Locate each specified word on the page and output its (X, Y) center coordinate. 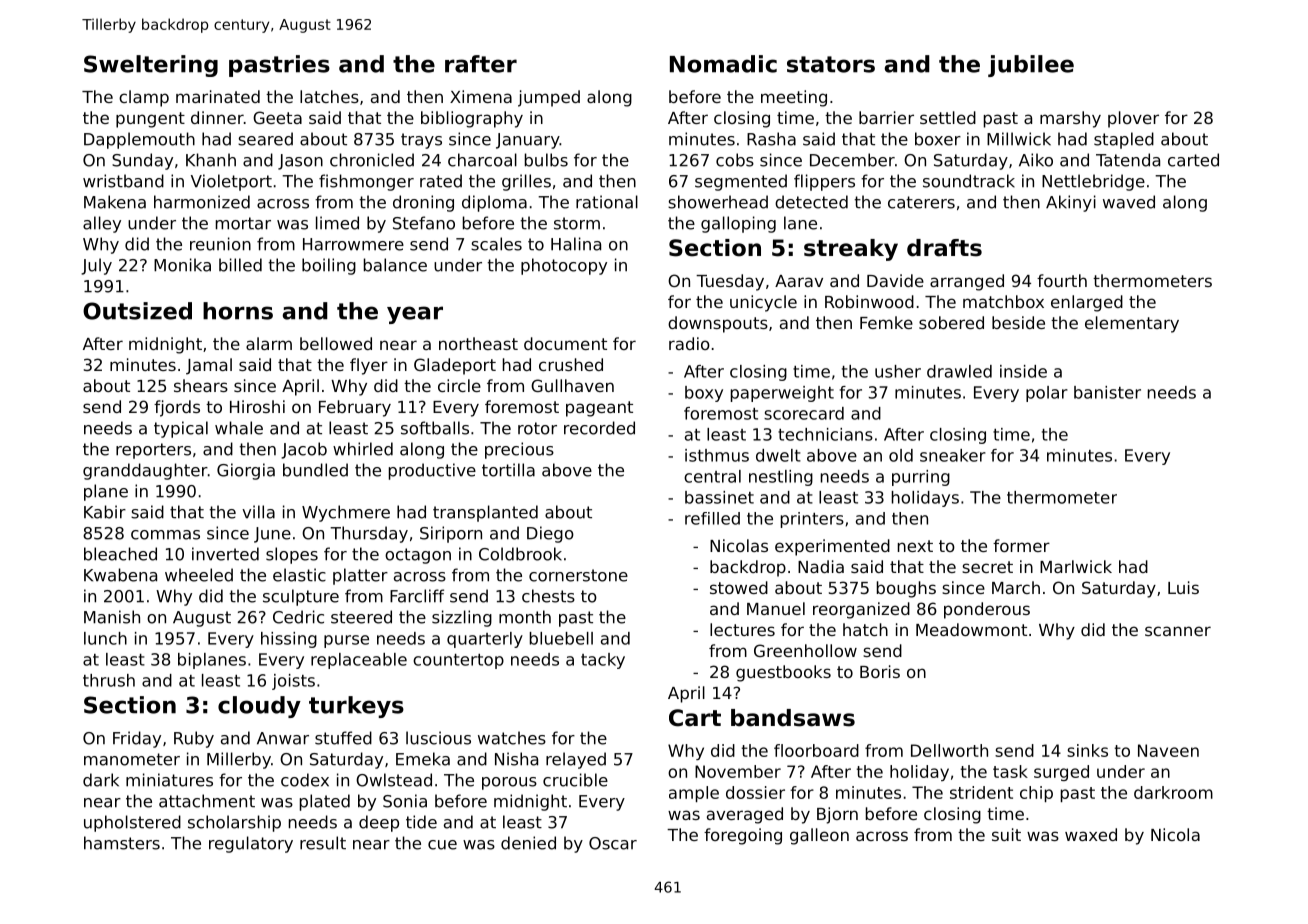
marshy (1070, 119)
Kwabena (120, 575)
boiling (329, 266)
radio (689, 343)
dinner (217, 117)
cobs (735, 160)
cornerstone (578, 575)
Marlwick (1076, 566)
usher (898, 371)
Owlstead (394, 780)
